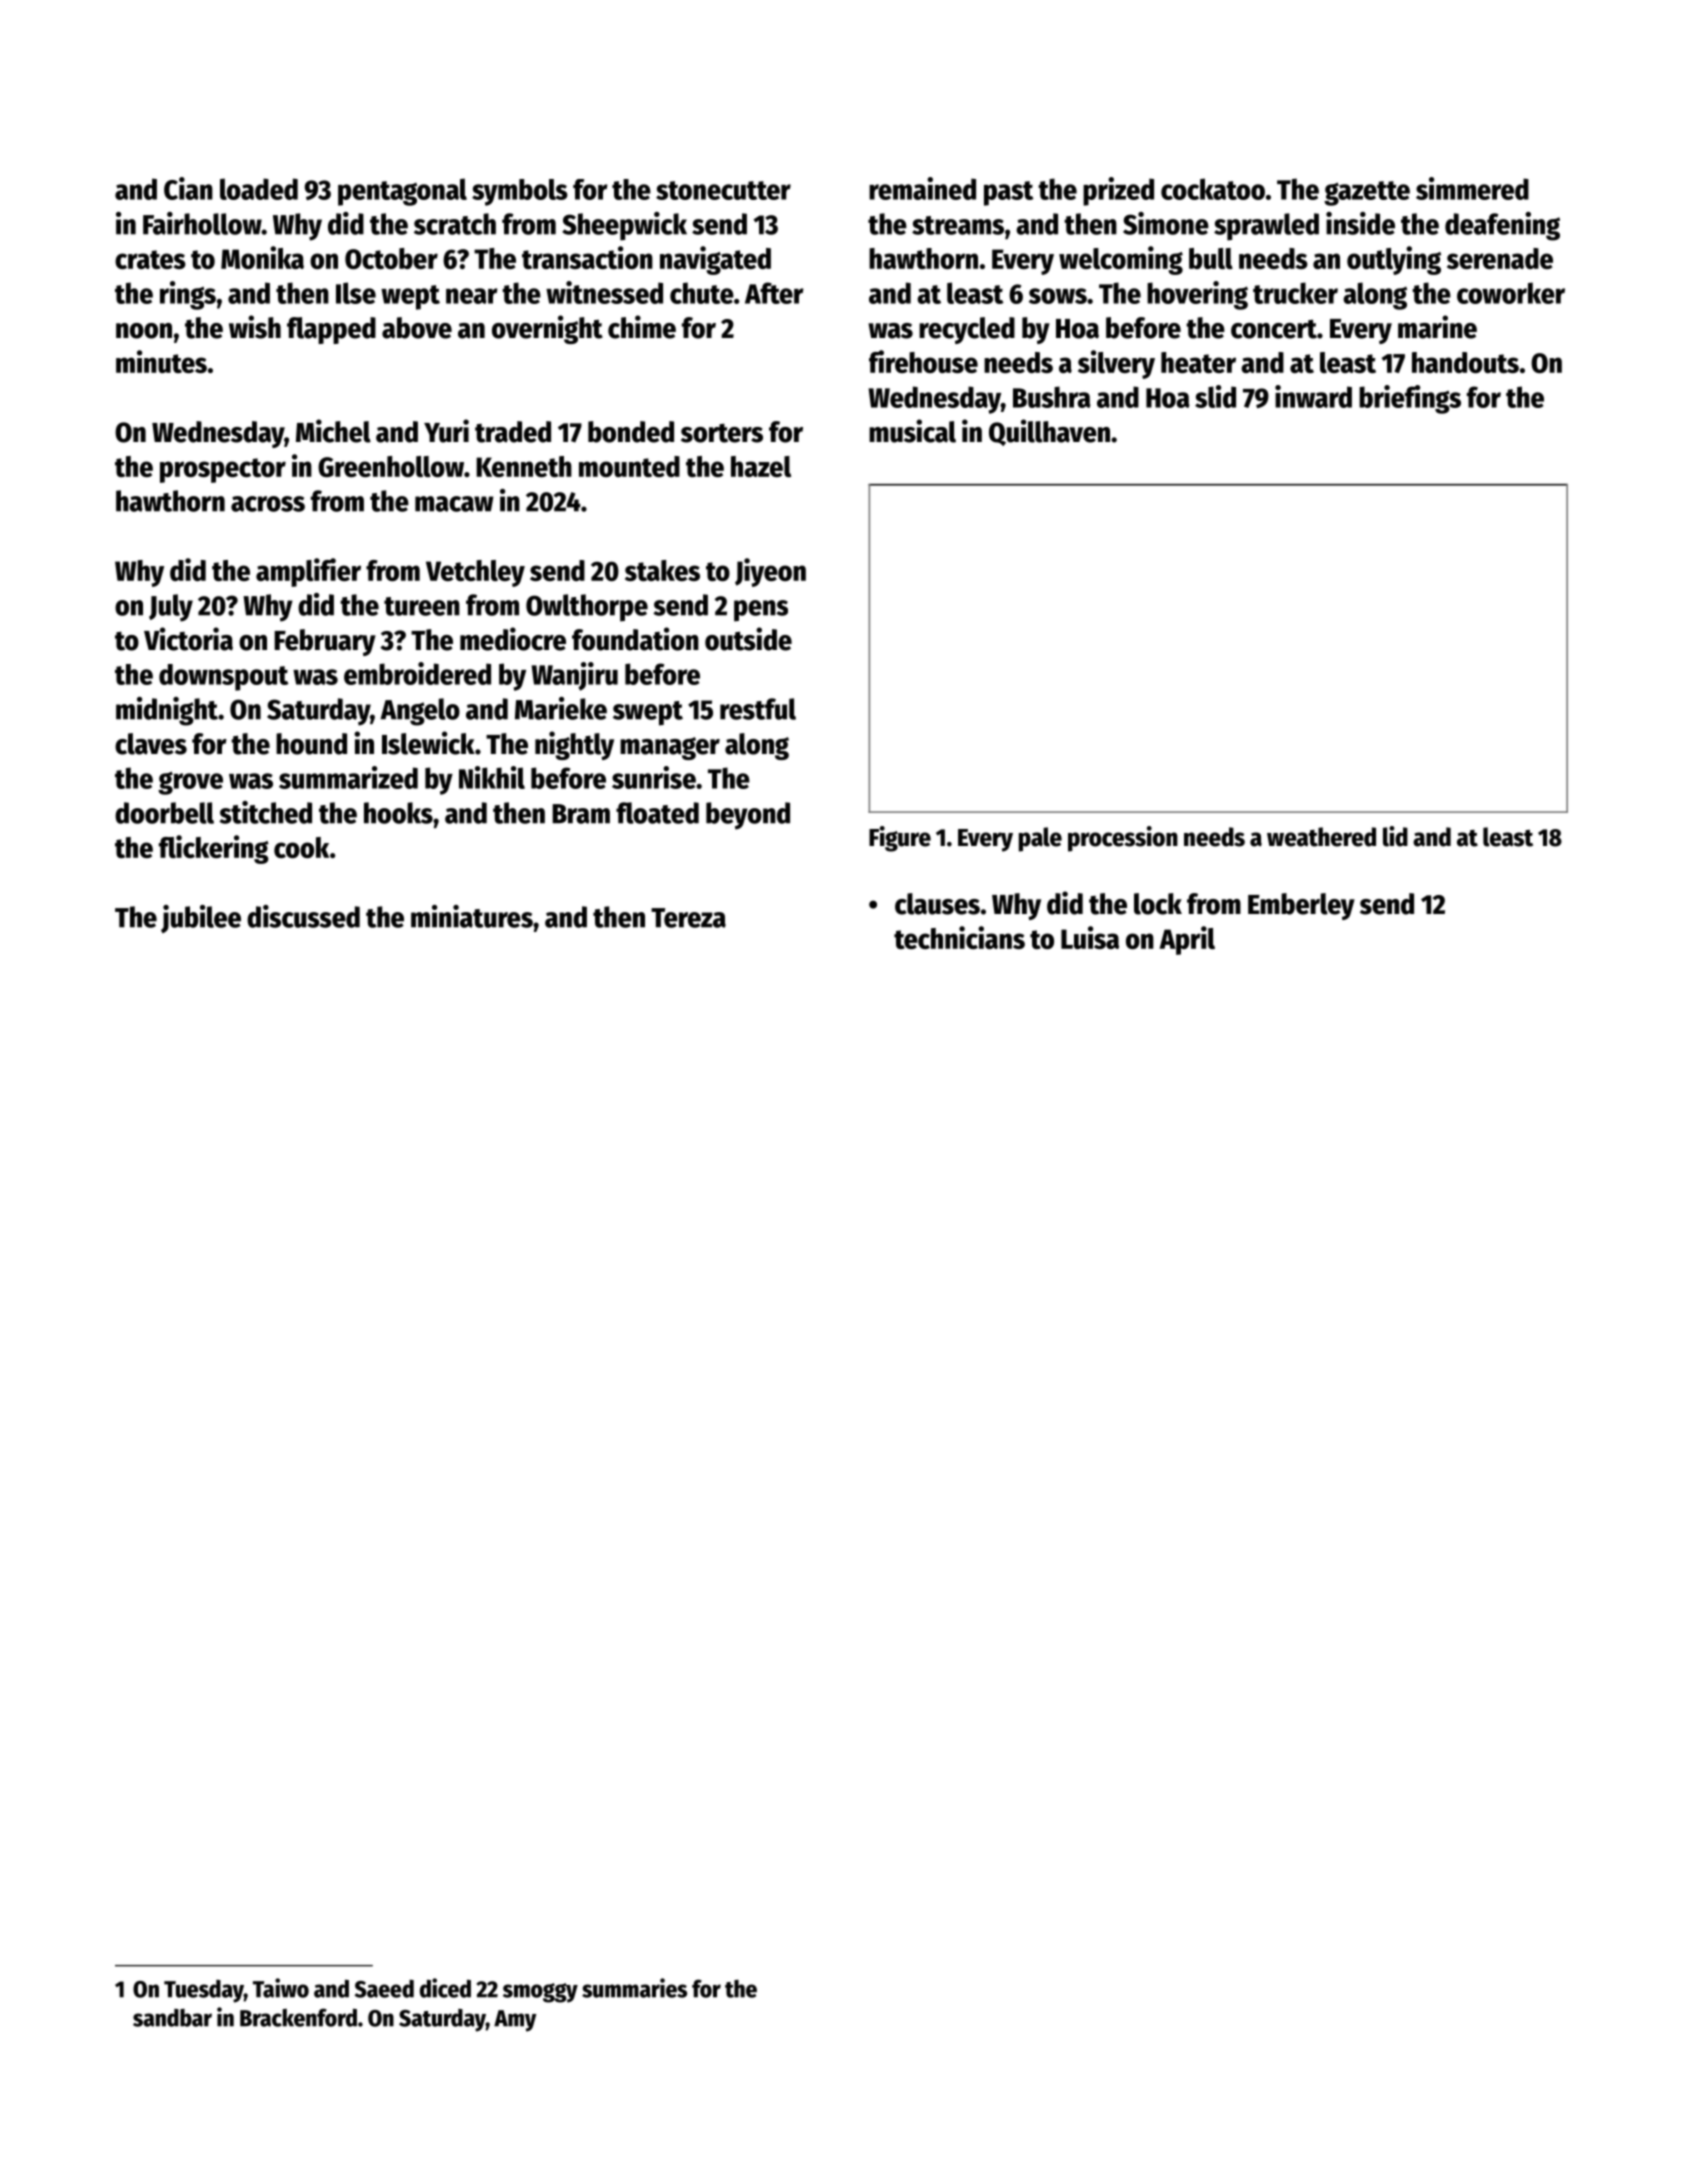  I want to click on July, so click(171, 608).
